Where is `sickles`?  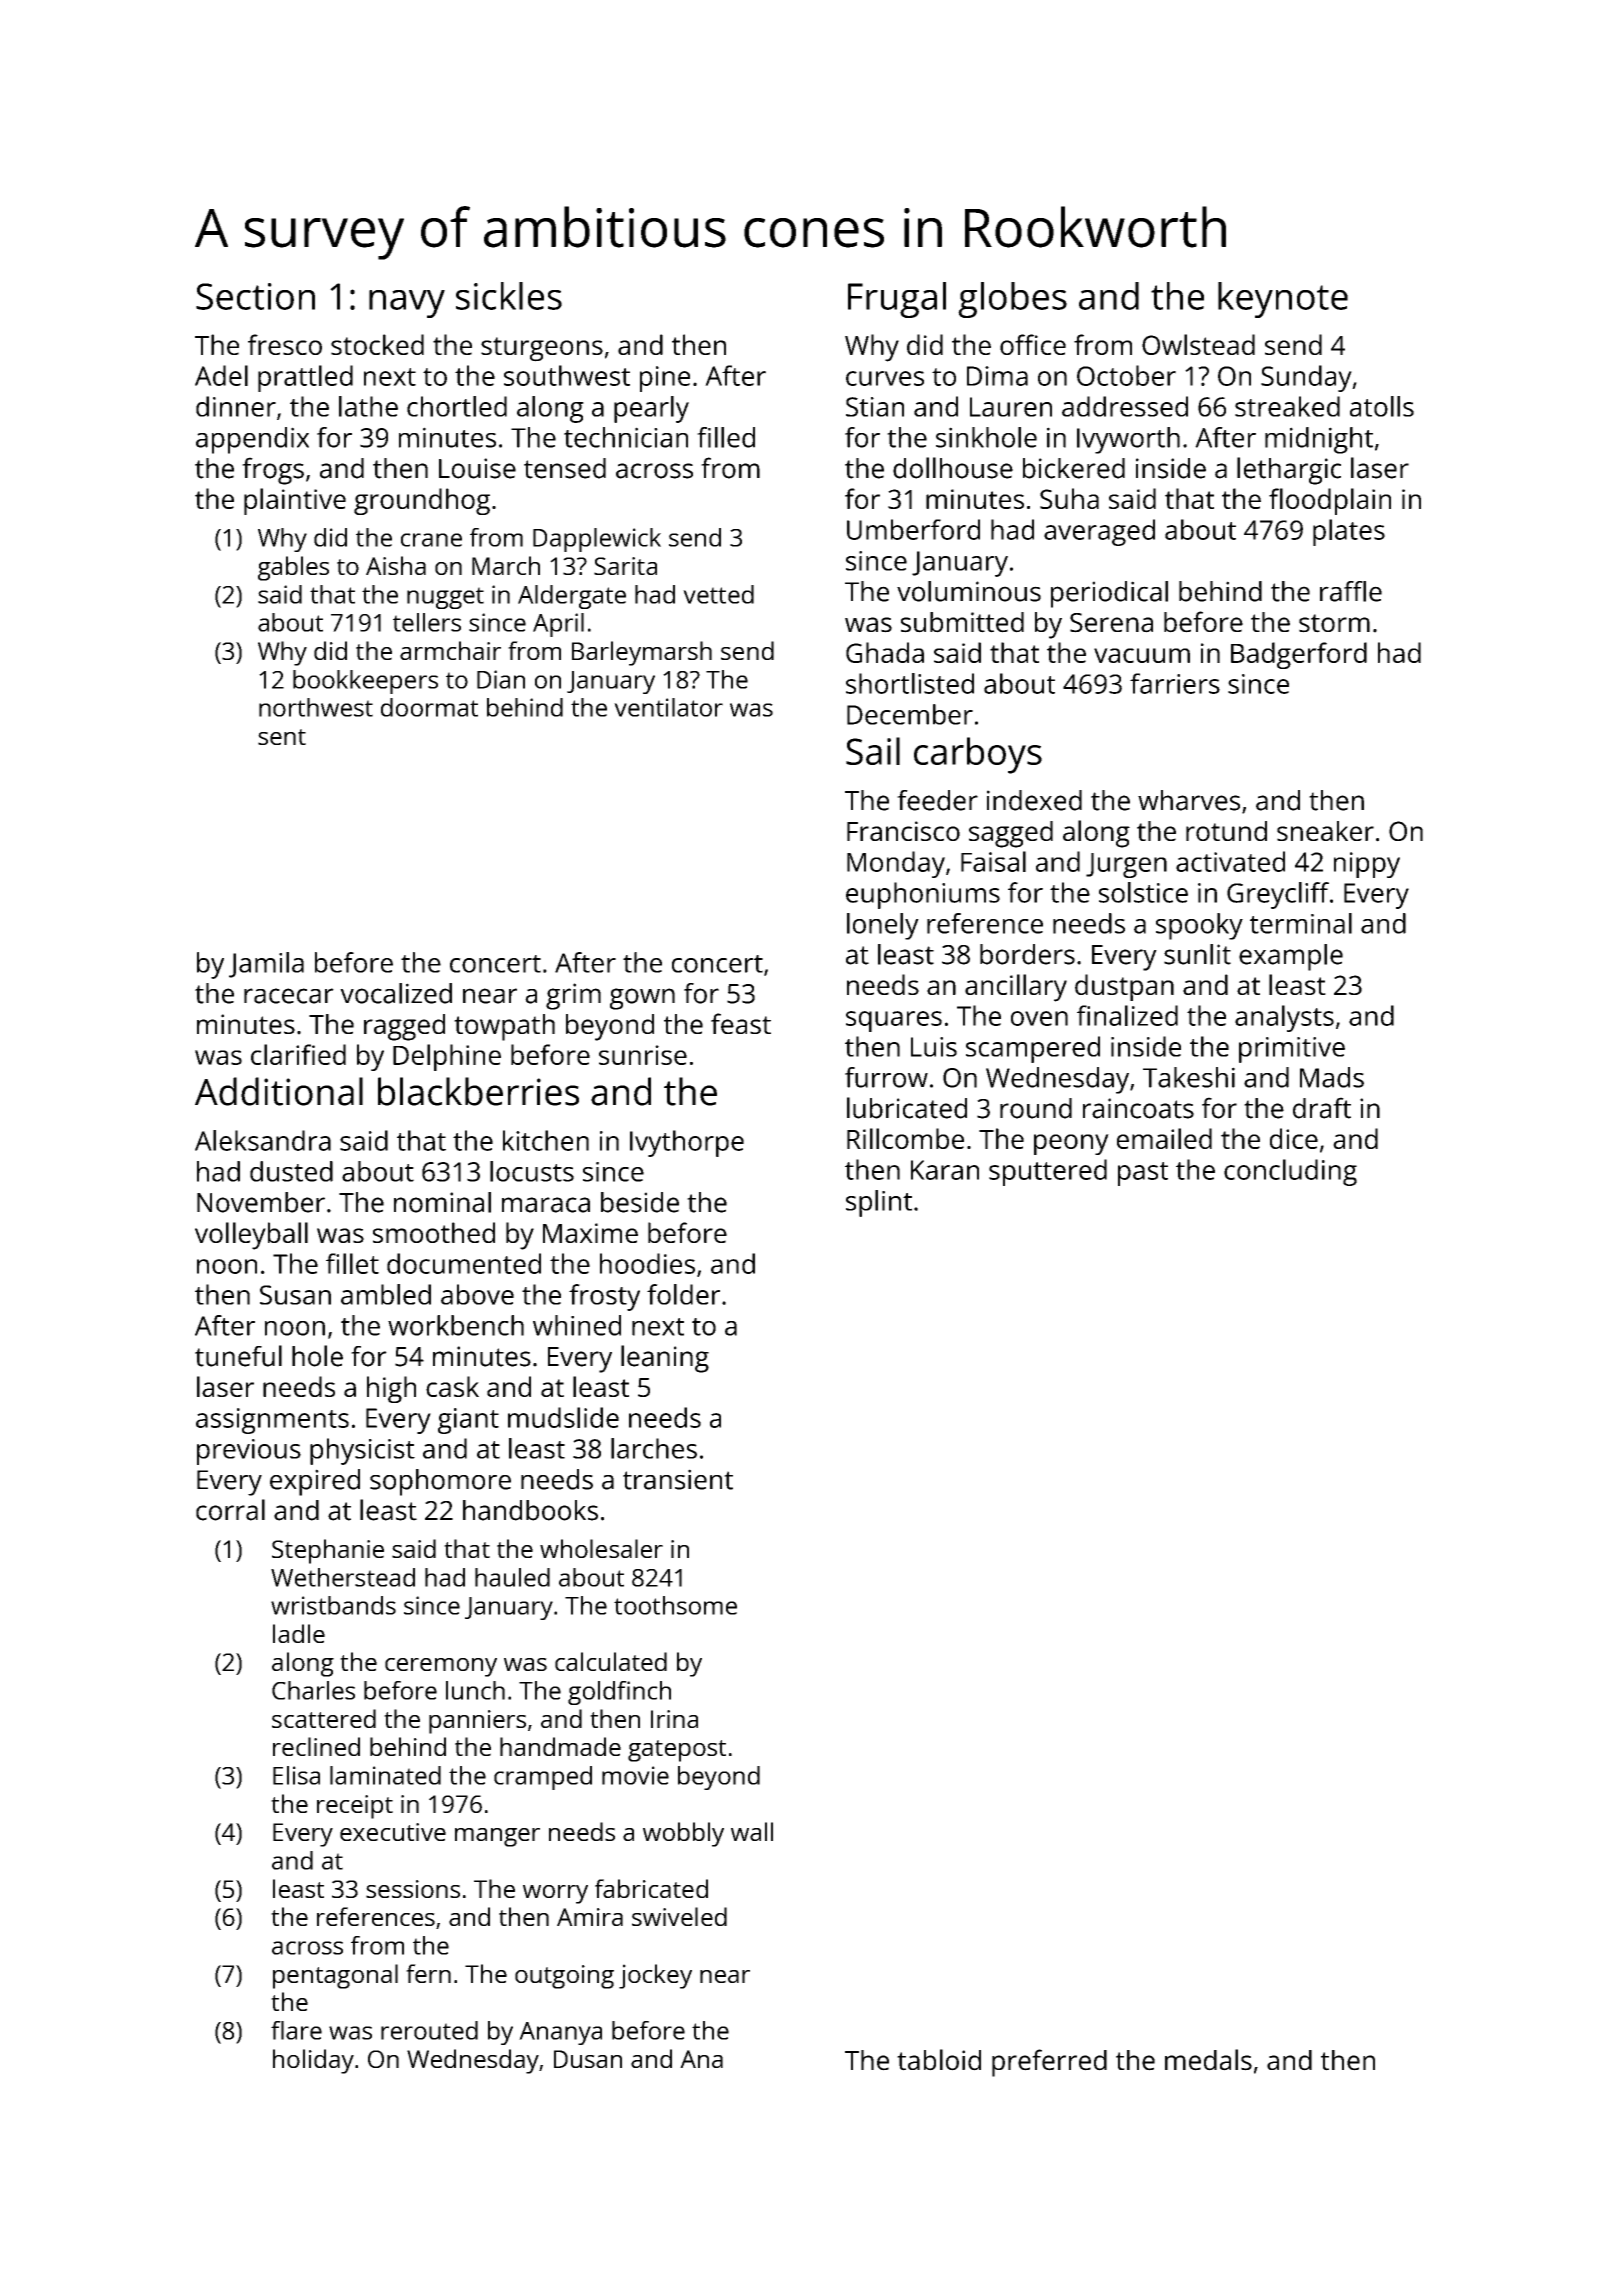 sickles is located at coordinates (509, 296).
